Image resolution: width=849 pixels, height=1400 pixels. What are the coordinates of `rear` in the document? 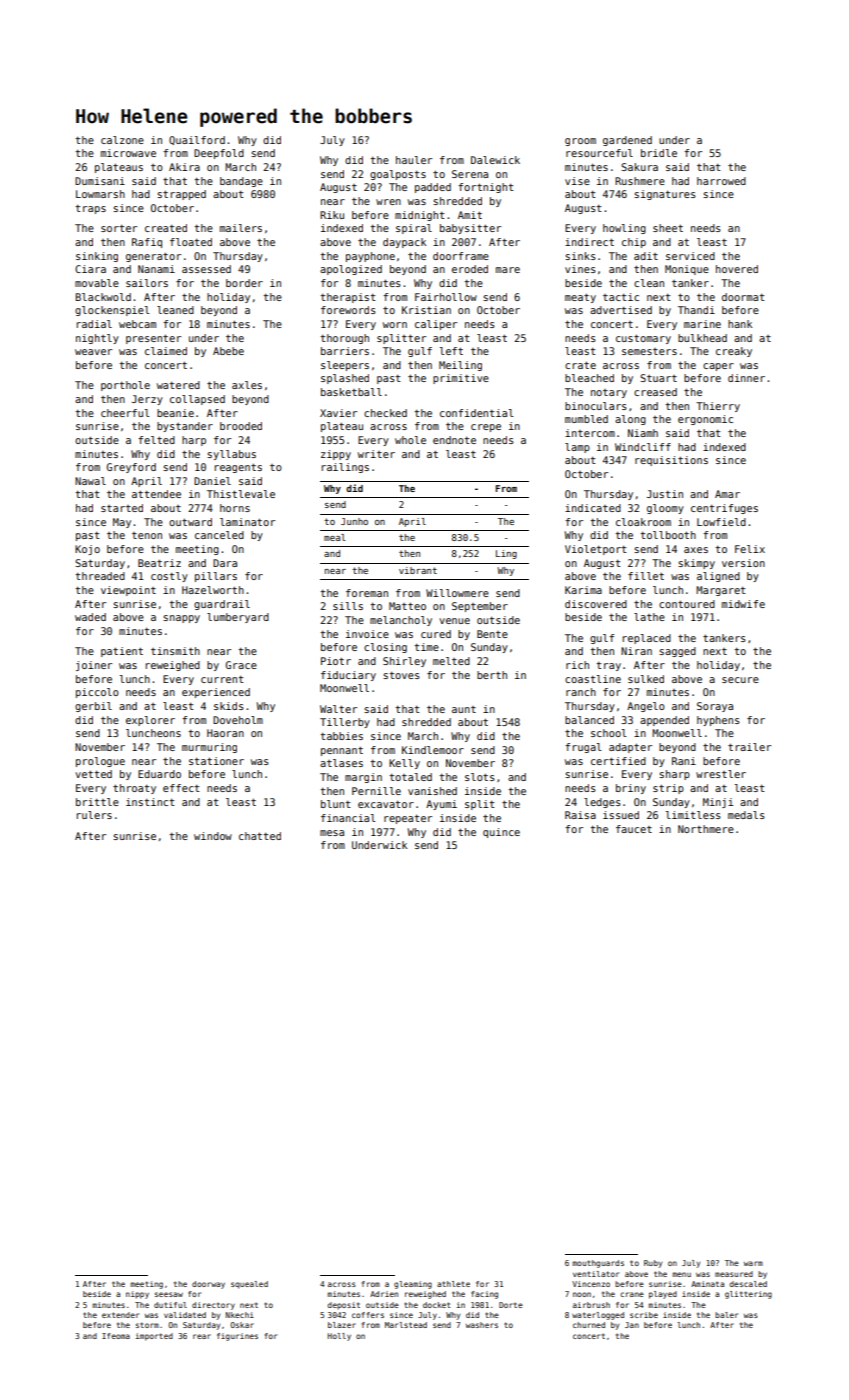 It's located at (202, 1336).
